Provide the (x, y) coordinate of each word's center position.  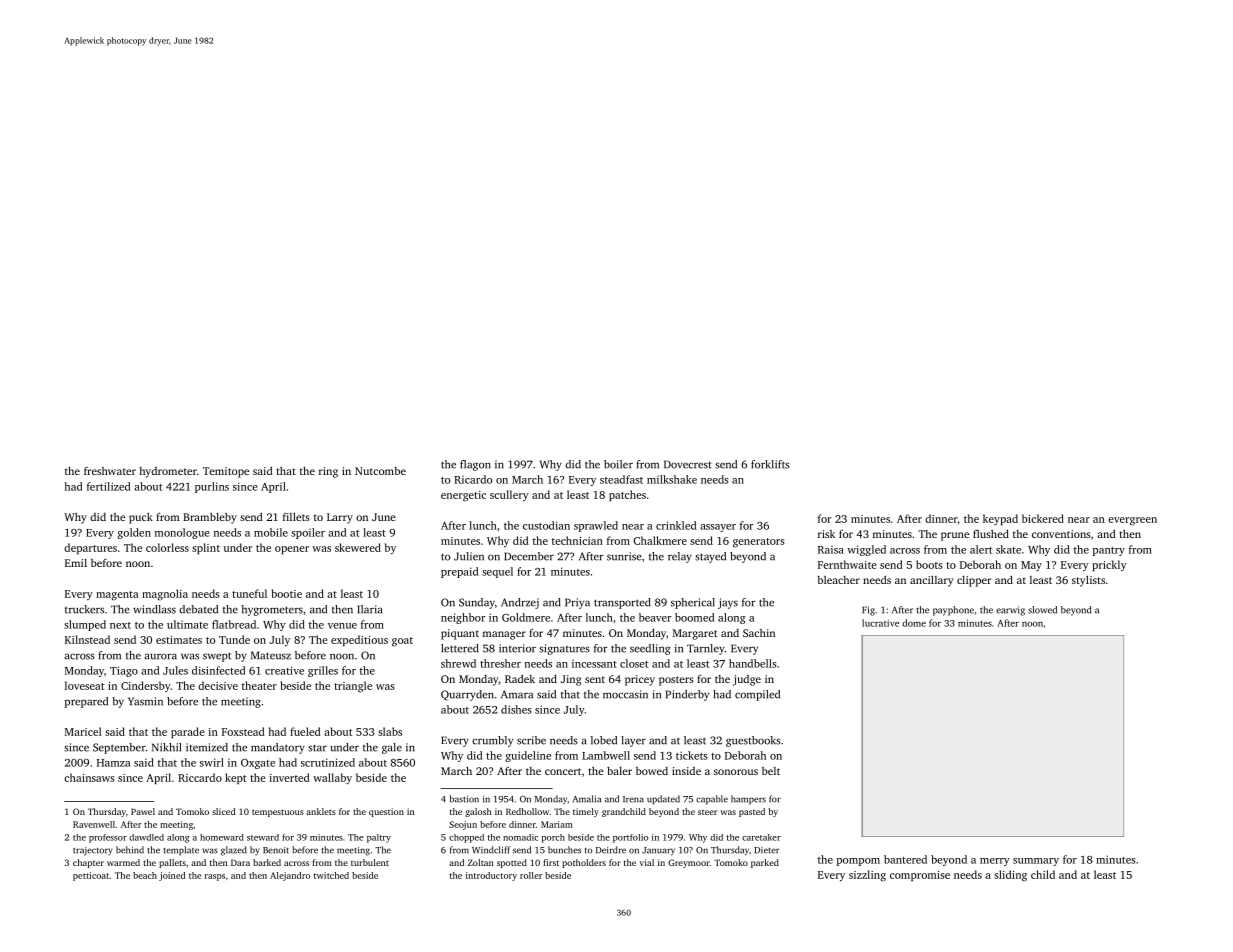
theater (259, 685)
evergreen (1132, 521)
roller (531, 875)
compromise (920, 876)
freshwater (110, 471)
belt (771, 771)
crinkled (676, 525)
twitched (331, 875)
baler (619, 770)
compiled (757, 695)
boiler (618, 464)
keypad (1000, 519)
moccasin (625, 694)
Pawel (143, 811)
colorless (167, 547)
